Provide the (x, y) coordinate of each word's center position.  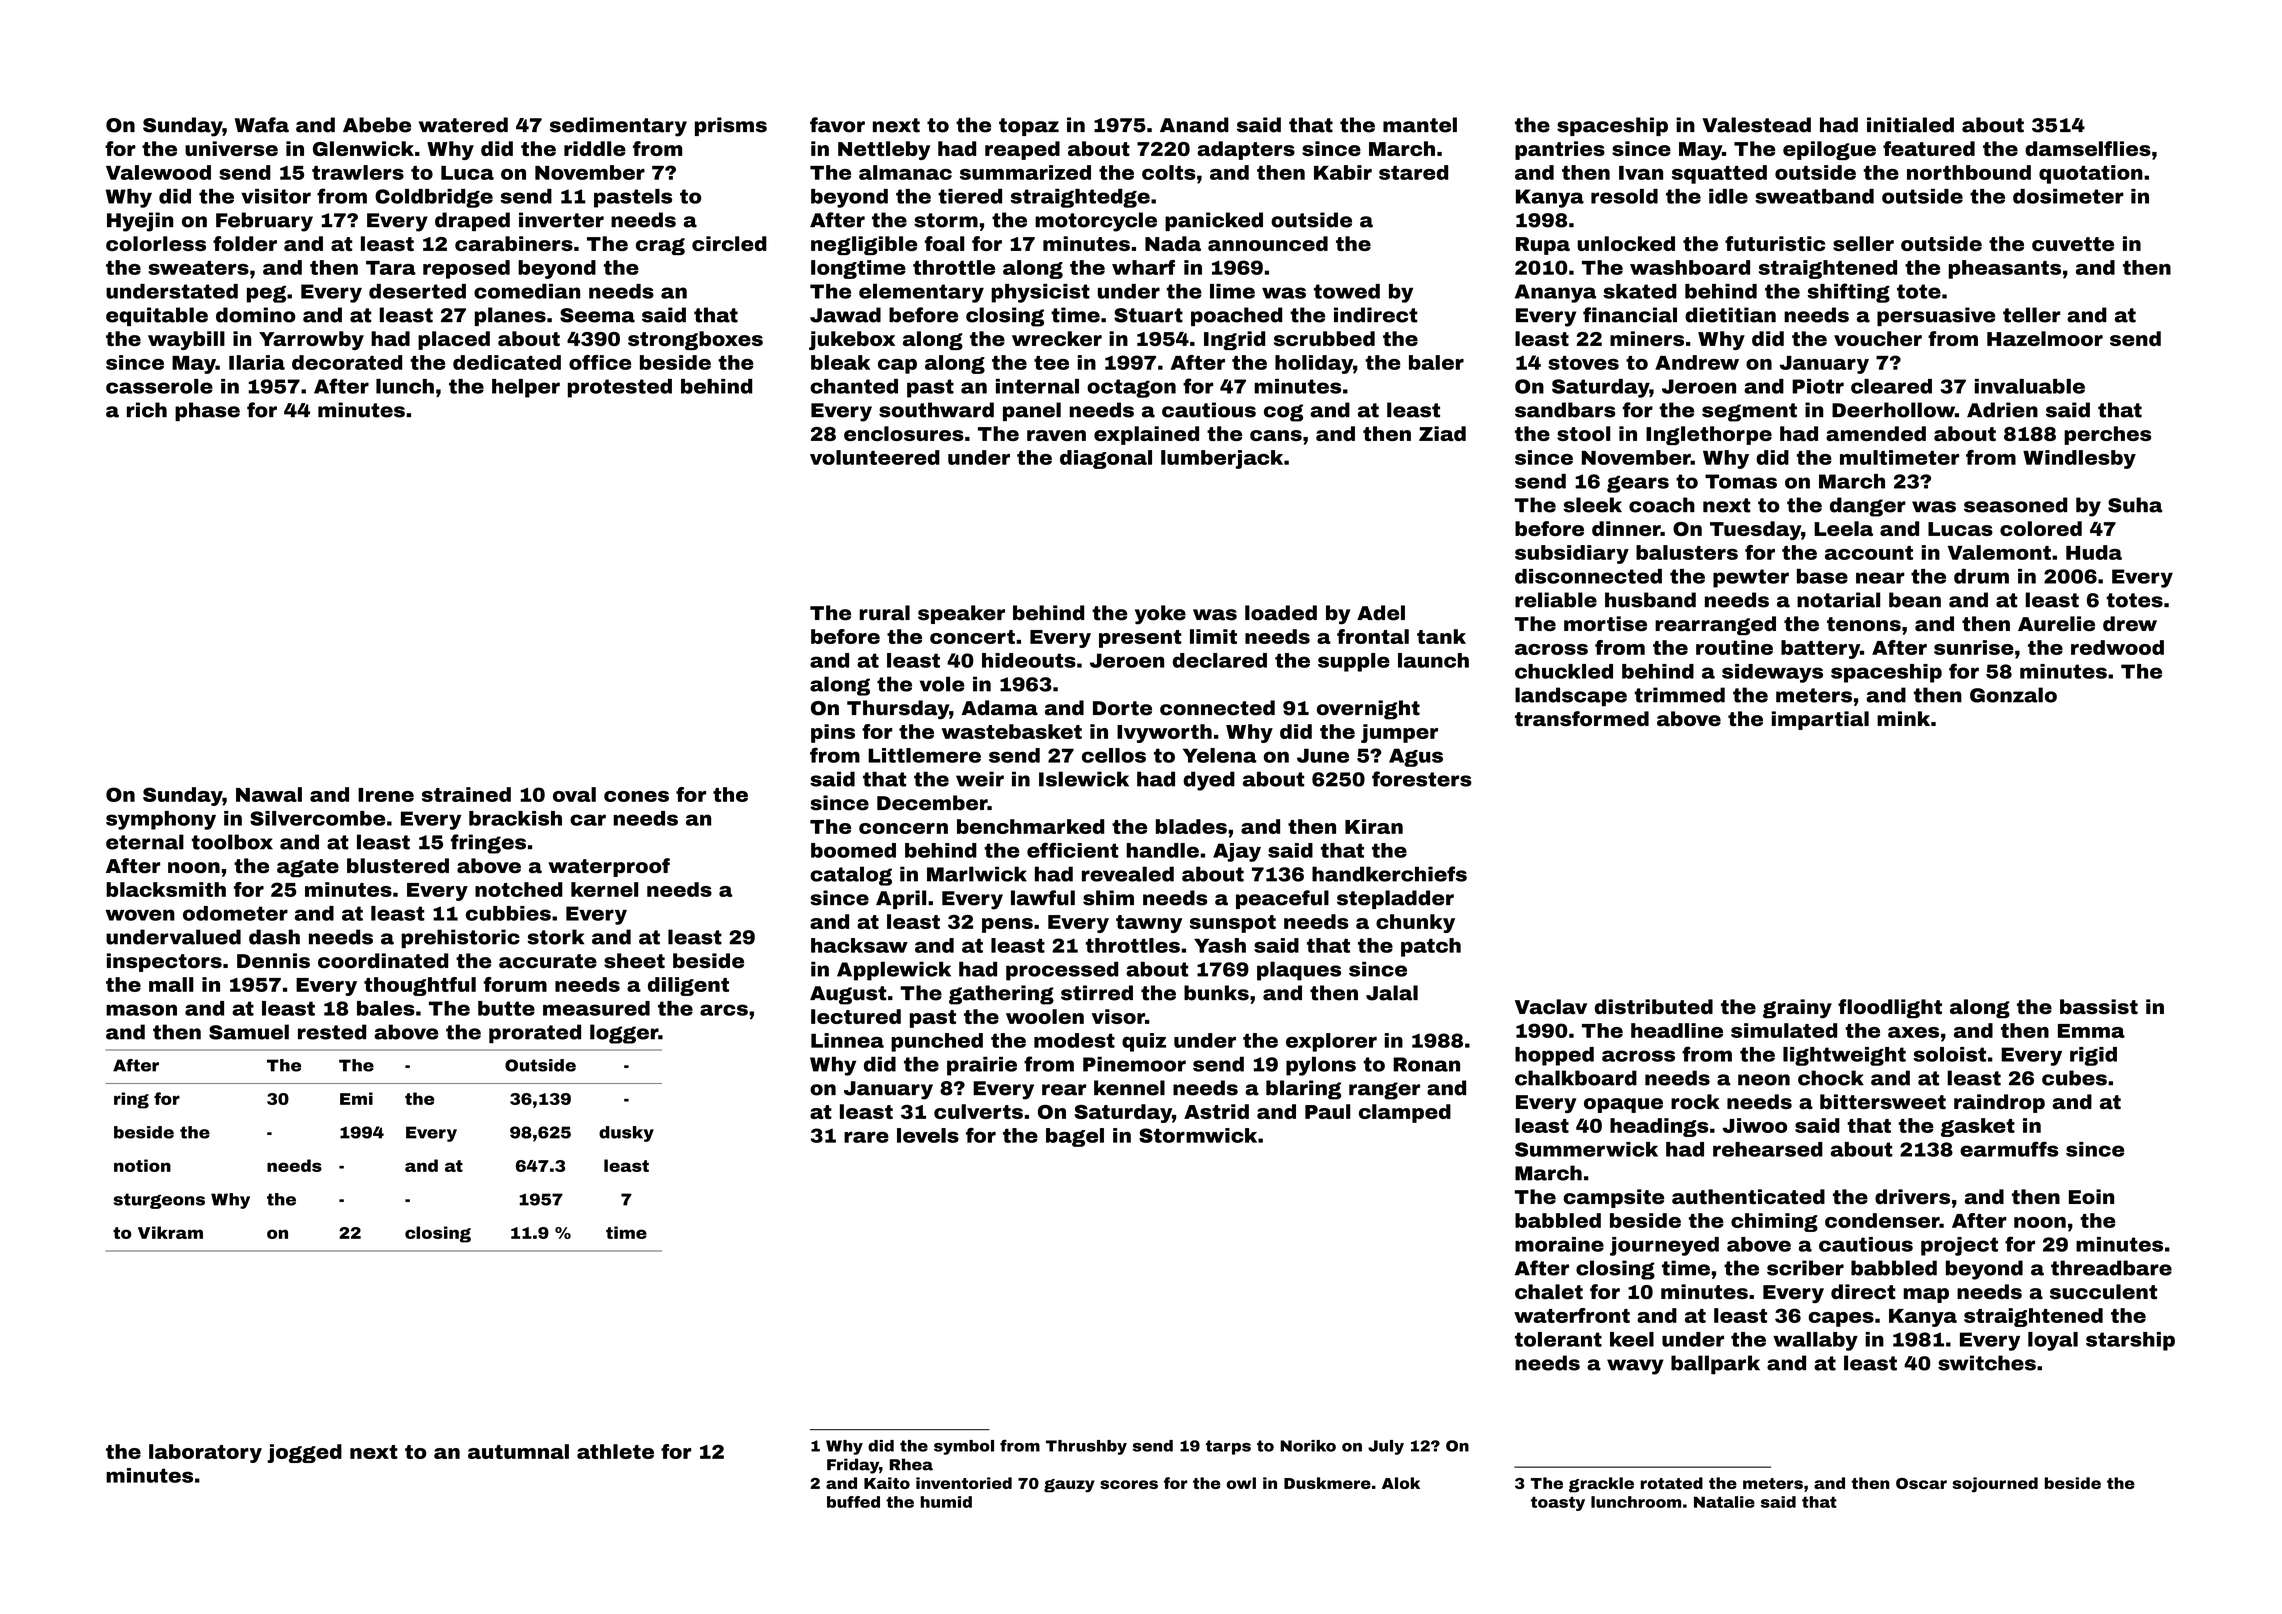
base (1822, 576)
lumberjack (1222, 459)
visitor (276, 196)
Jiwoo (1755, 1125)
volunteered (875, 457)
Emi (356, 1098)
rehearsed (1768, 1149)
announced (1268, 243)
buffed (853, 1502)
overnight (1368, 710)
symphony (161, 820)
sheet (634, 960)
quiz (1144, 1042)
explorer (1331, 1042)
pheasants (2005, 269)
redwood (2117, 647)
